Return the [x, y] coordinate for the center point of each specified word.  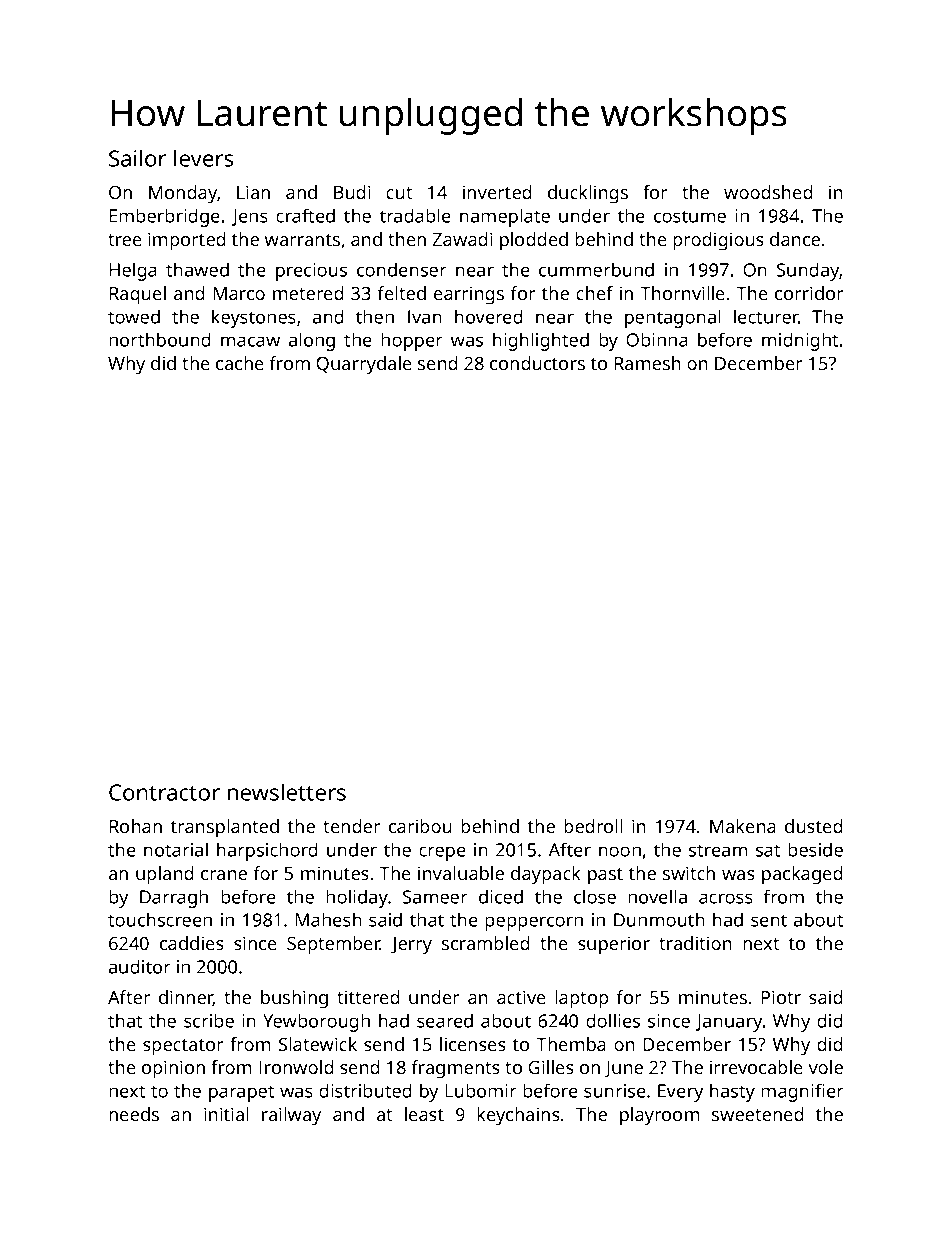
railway [291, 1116]
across [726, 898]
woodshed [768, 192]
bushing [294, 999]
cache [240, 363]
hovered [488, 316]
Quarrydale [364, 365]
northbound [159, 339]
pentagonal [672, 318]
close [595, 896]
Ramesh [648, 363]
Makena [743, 826]
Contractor [164, 792]
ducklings [588, 194]
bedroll [593, 826]
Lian [253, 192]
